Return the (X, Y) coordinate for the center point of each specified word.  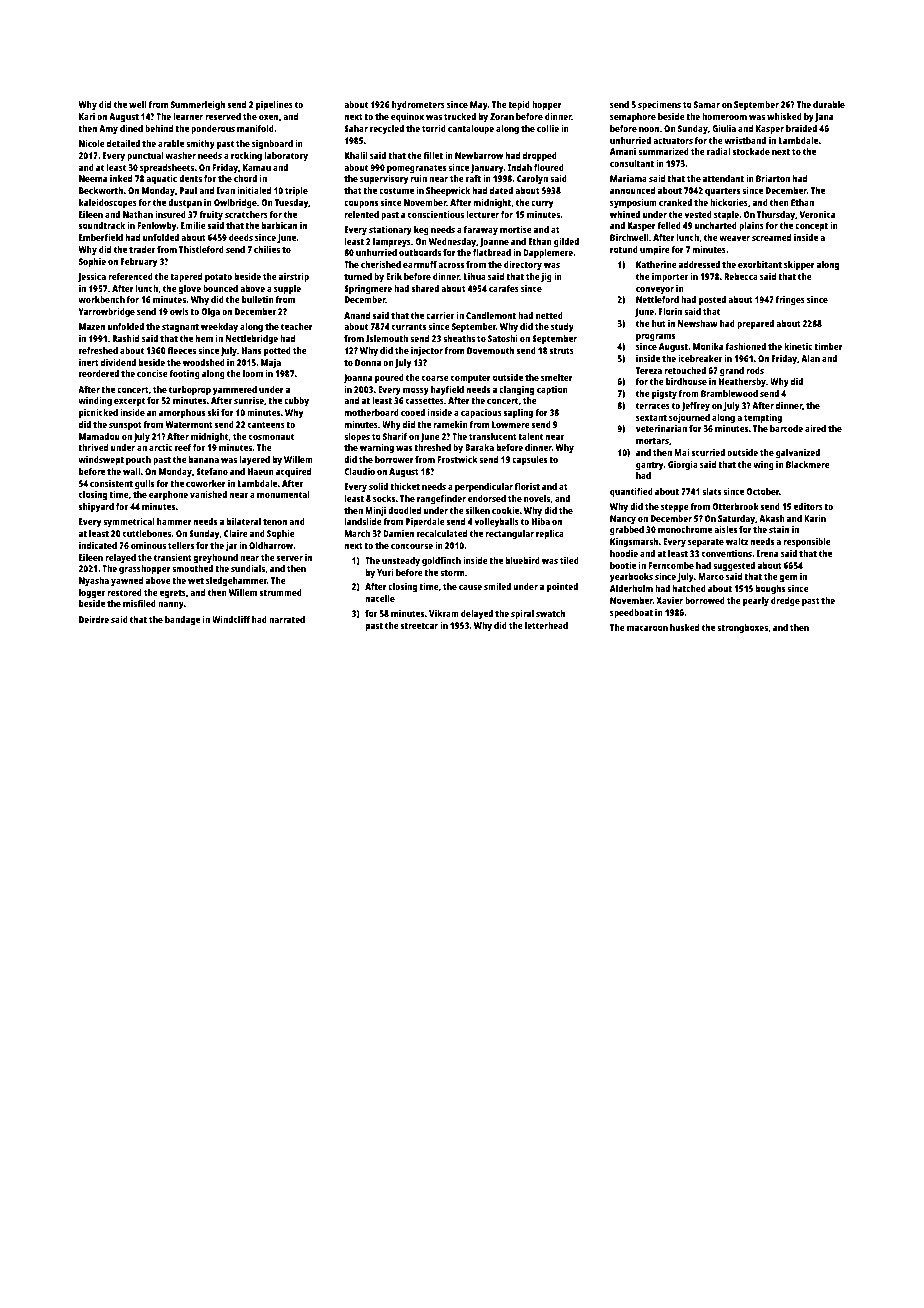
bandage (182, 620)
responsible (807, 542)
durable (829, 104)
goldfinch (441, 561)
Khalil (356, 155)
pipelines (274, 105)
